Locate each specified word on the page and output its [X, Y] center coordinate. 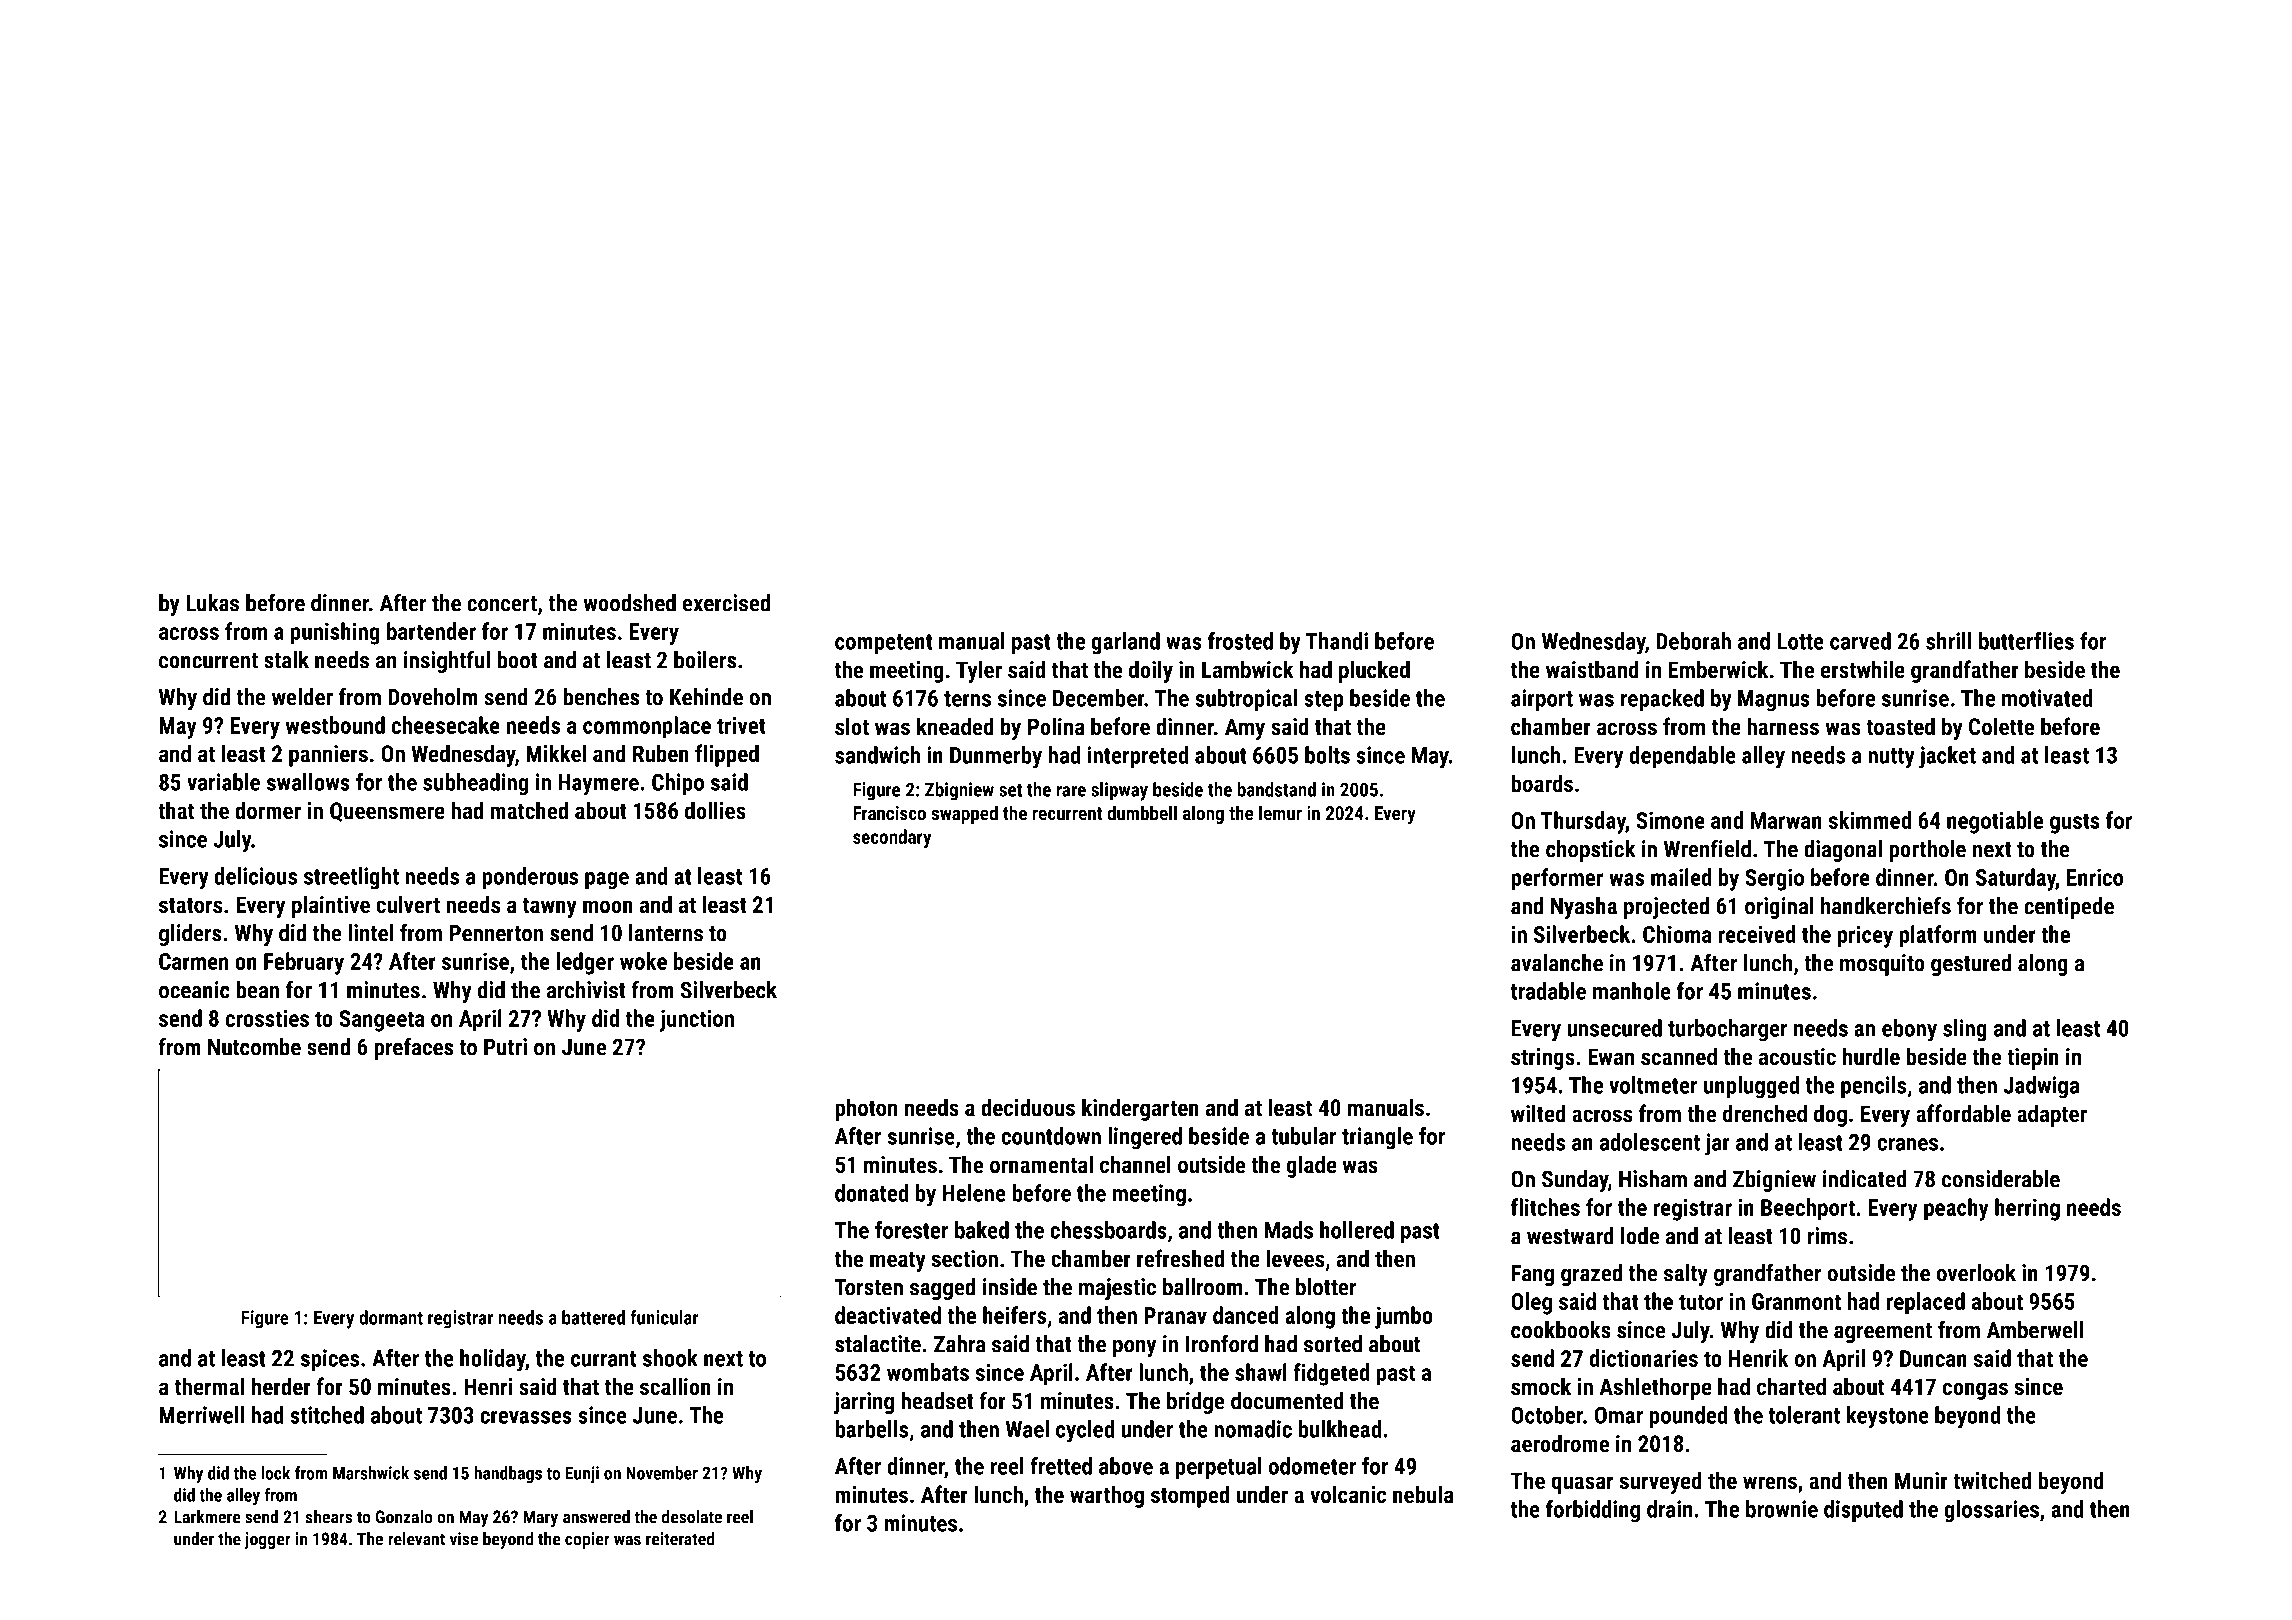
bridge [1196, 1403]
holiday [493, 1360]
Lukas [212, 603]
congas [1975, 1391]
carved [1860, 641]
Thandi [1337, 641]
